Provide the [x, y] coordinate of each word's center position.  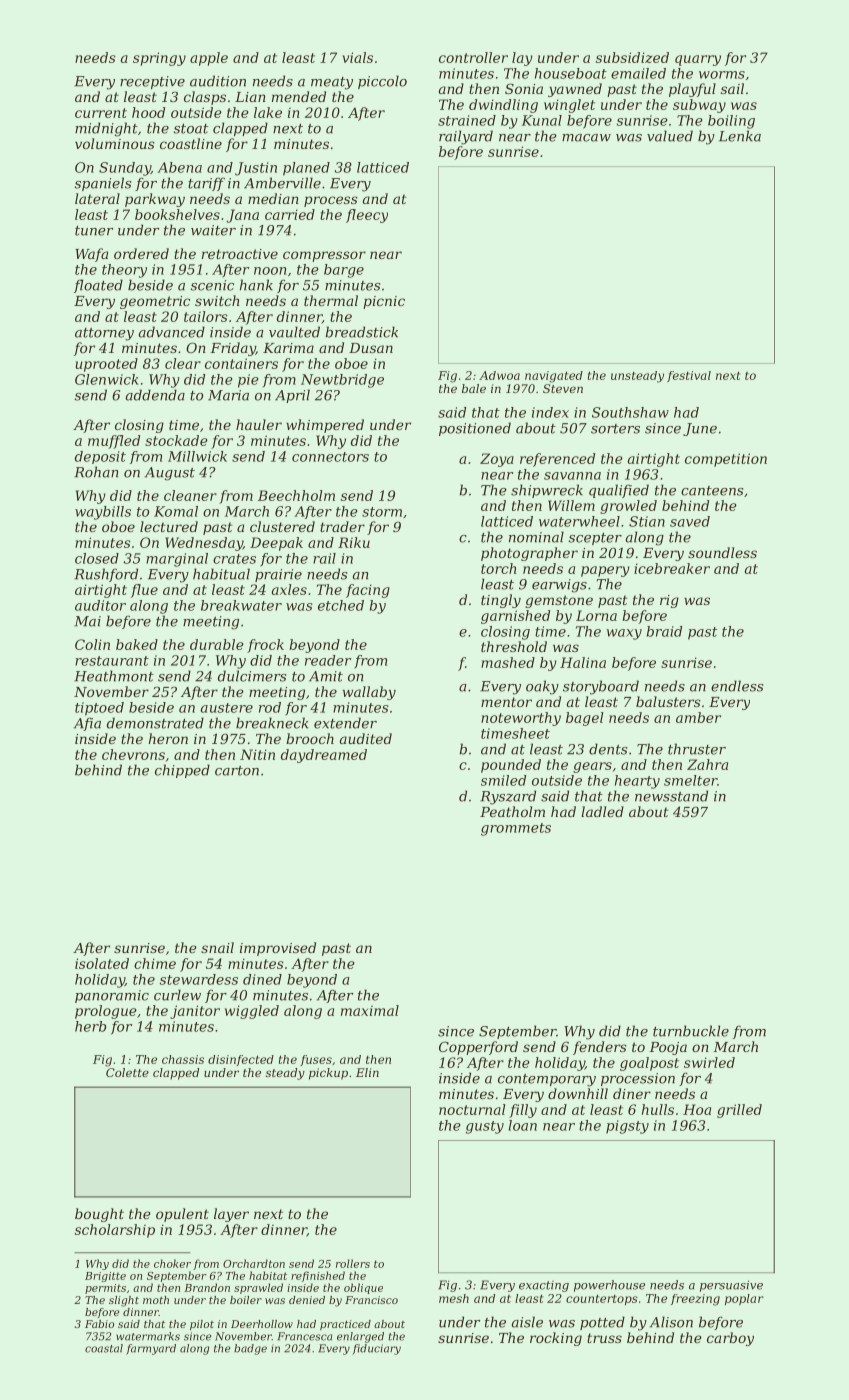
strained [467, 120]
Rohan [96, 472]
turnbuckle [691, 1031]
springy [159, 59]
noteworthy [521, 719]
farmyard [151, 1349]
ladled [602, 811]
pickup [328, 1074]
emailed [638, 73]
